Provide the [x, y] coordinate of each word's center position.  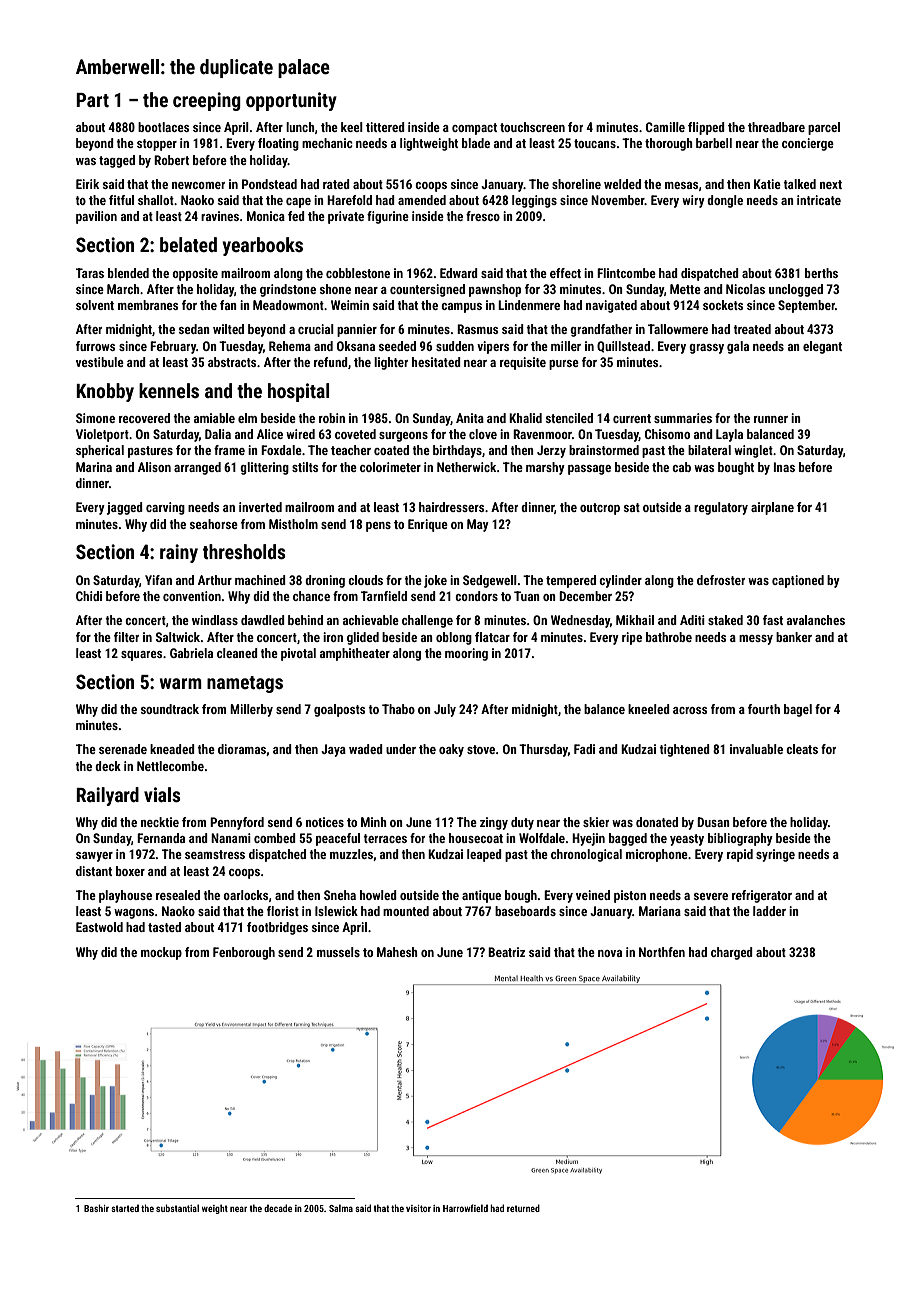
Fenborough [244, 953]
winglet [753, 451]
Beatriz [506, 952]
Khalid [525, 418]
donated [657, 822]
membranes [148, 305]
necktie [160, 822]
